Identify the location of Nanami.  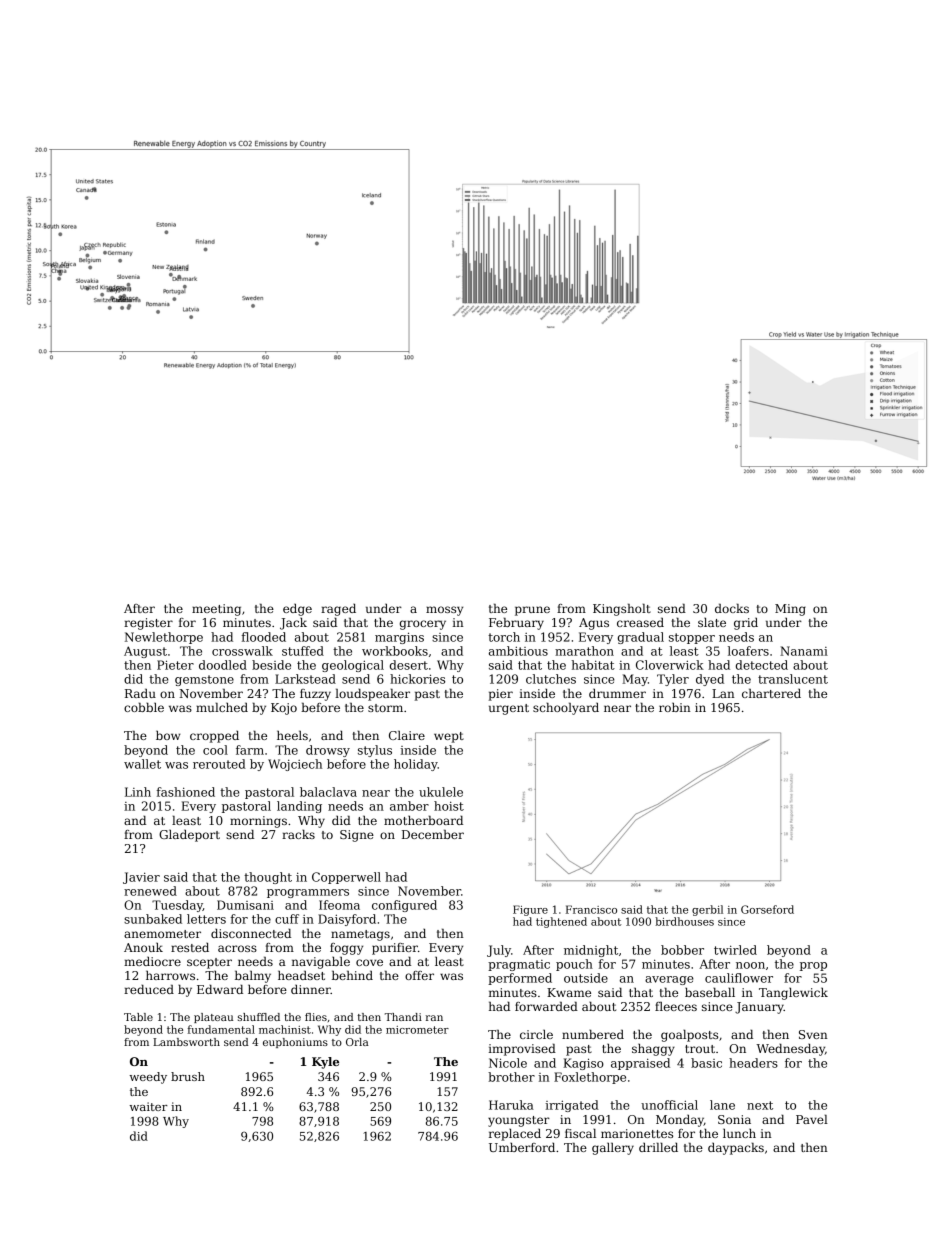
(804, 651).
